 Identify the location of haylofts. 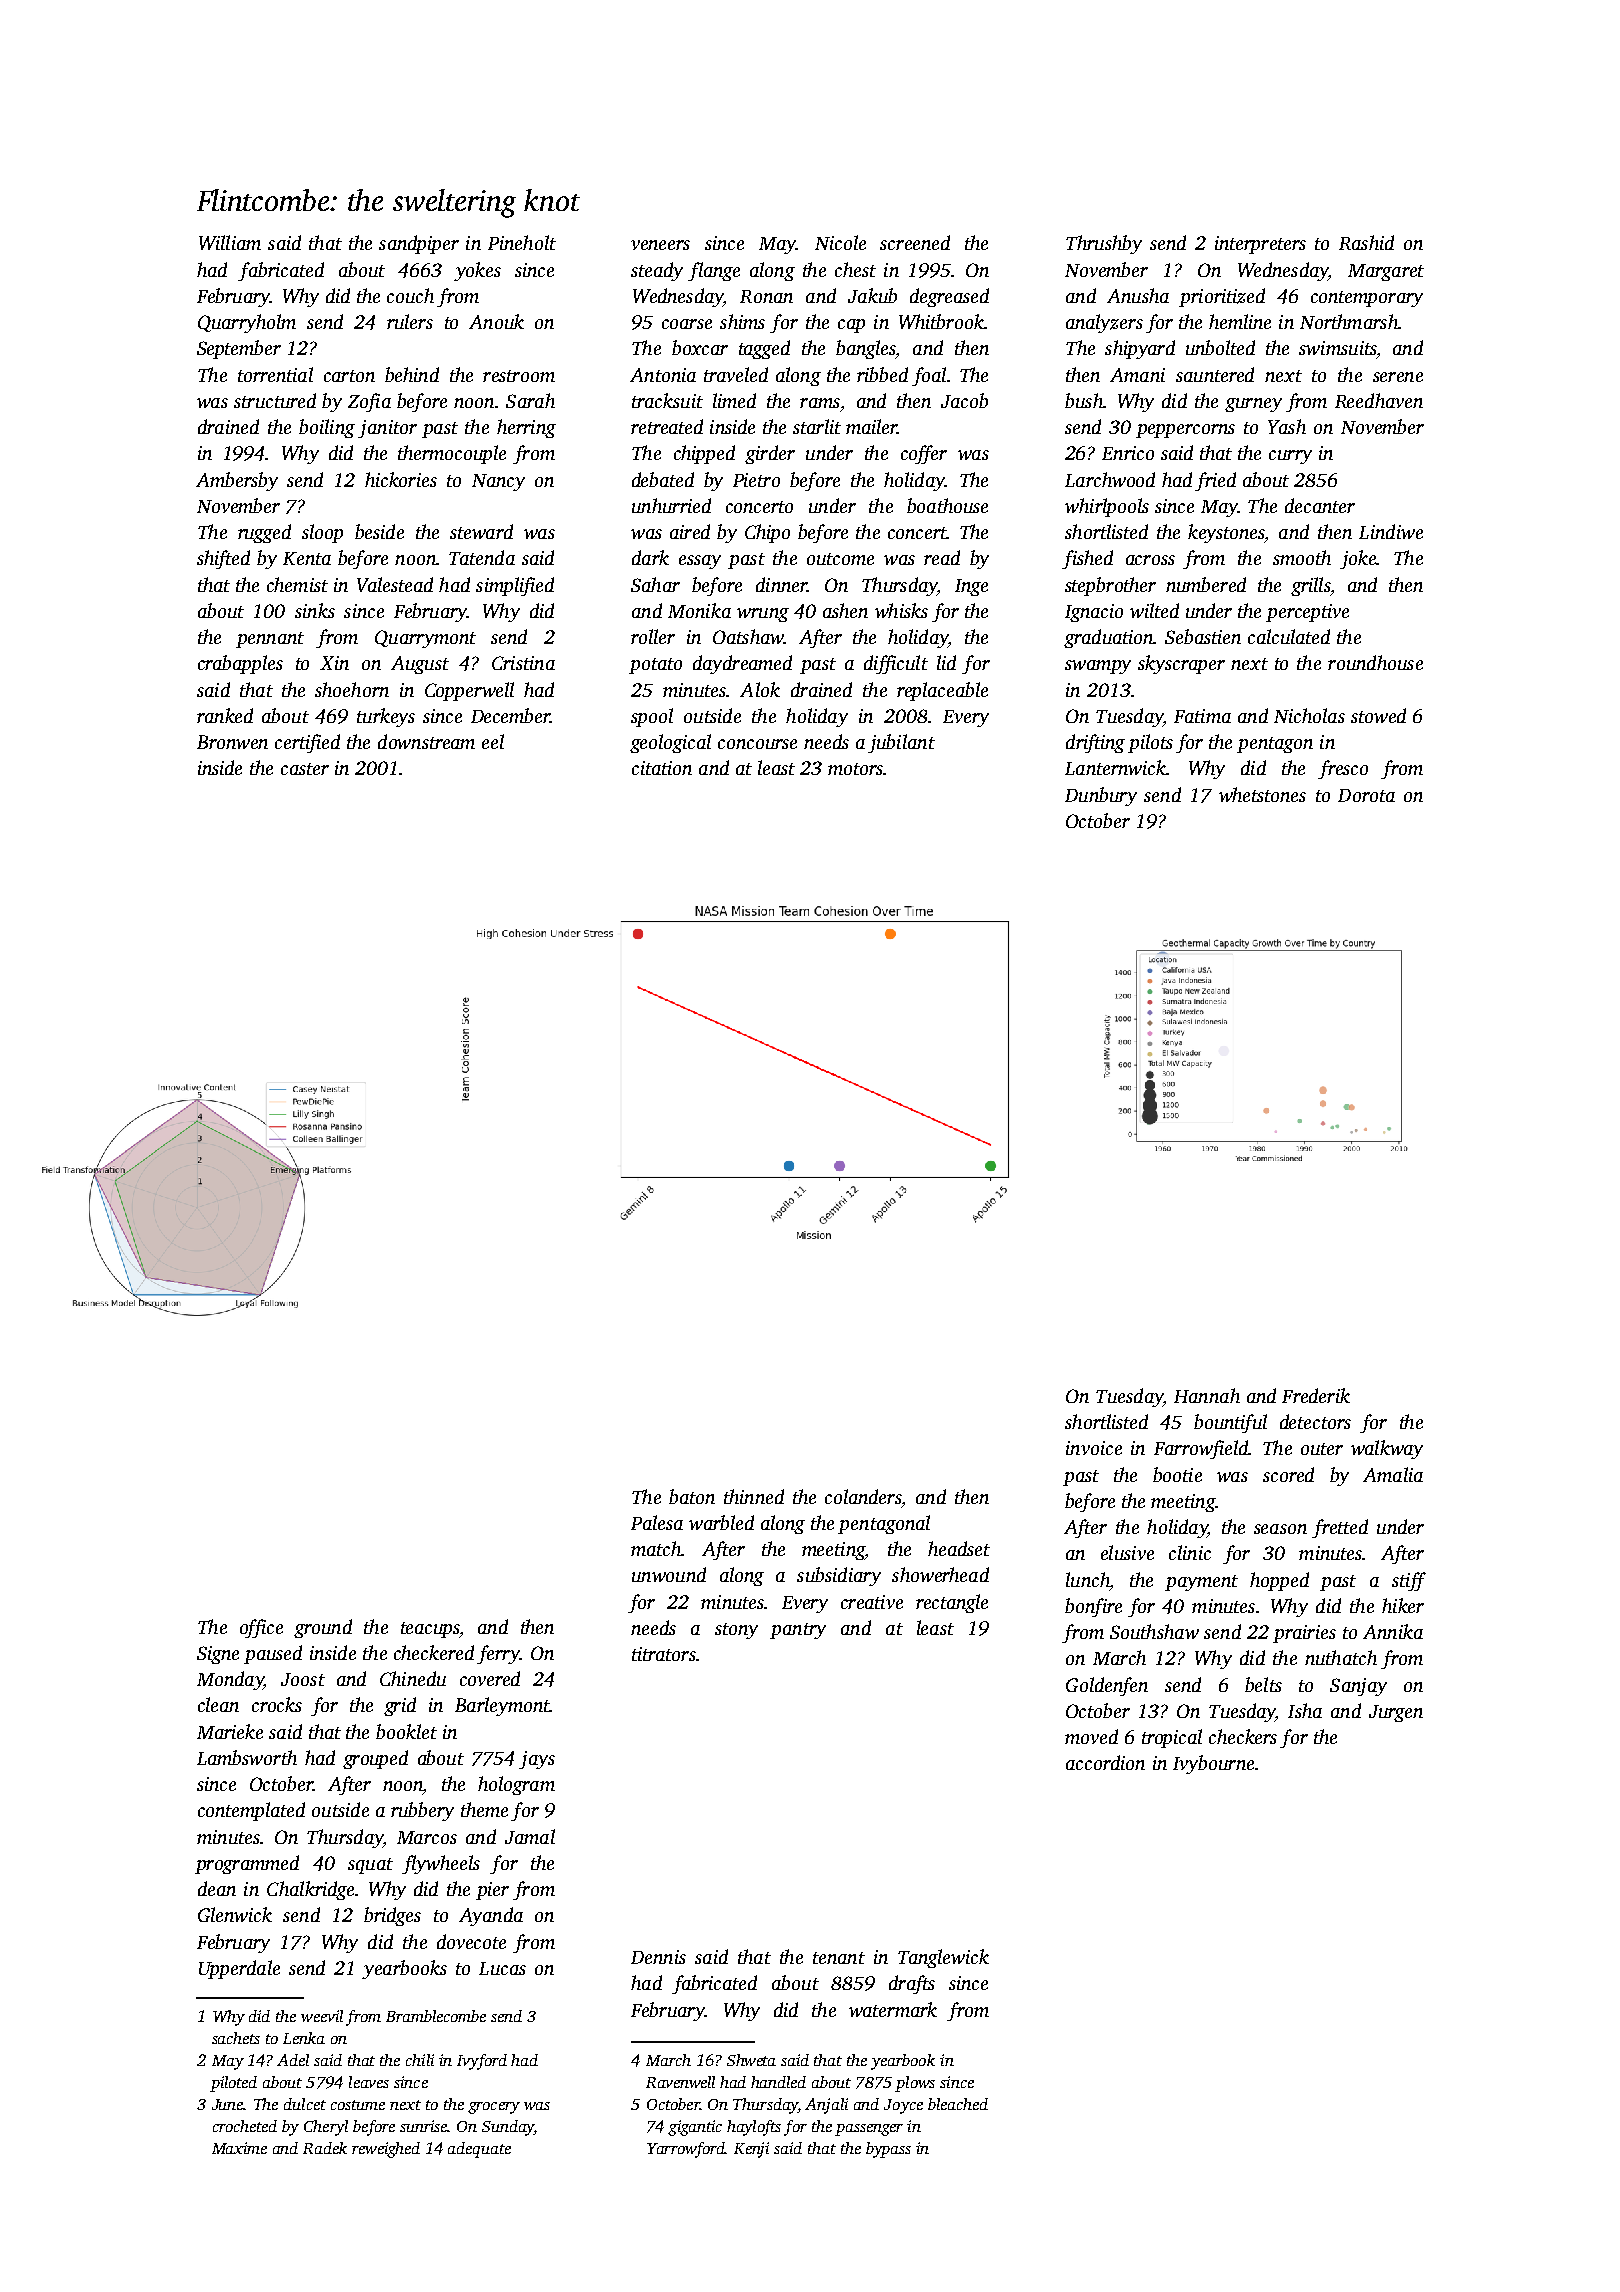
(754, 2128).
